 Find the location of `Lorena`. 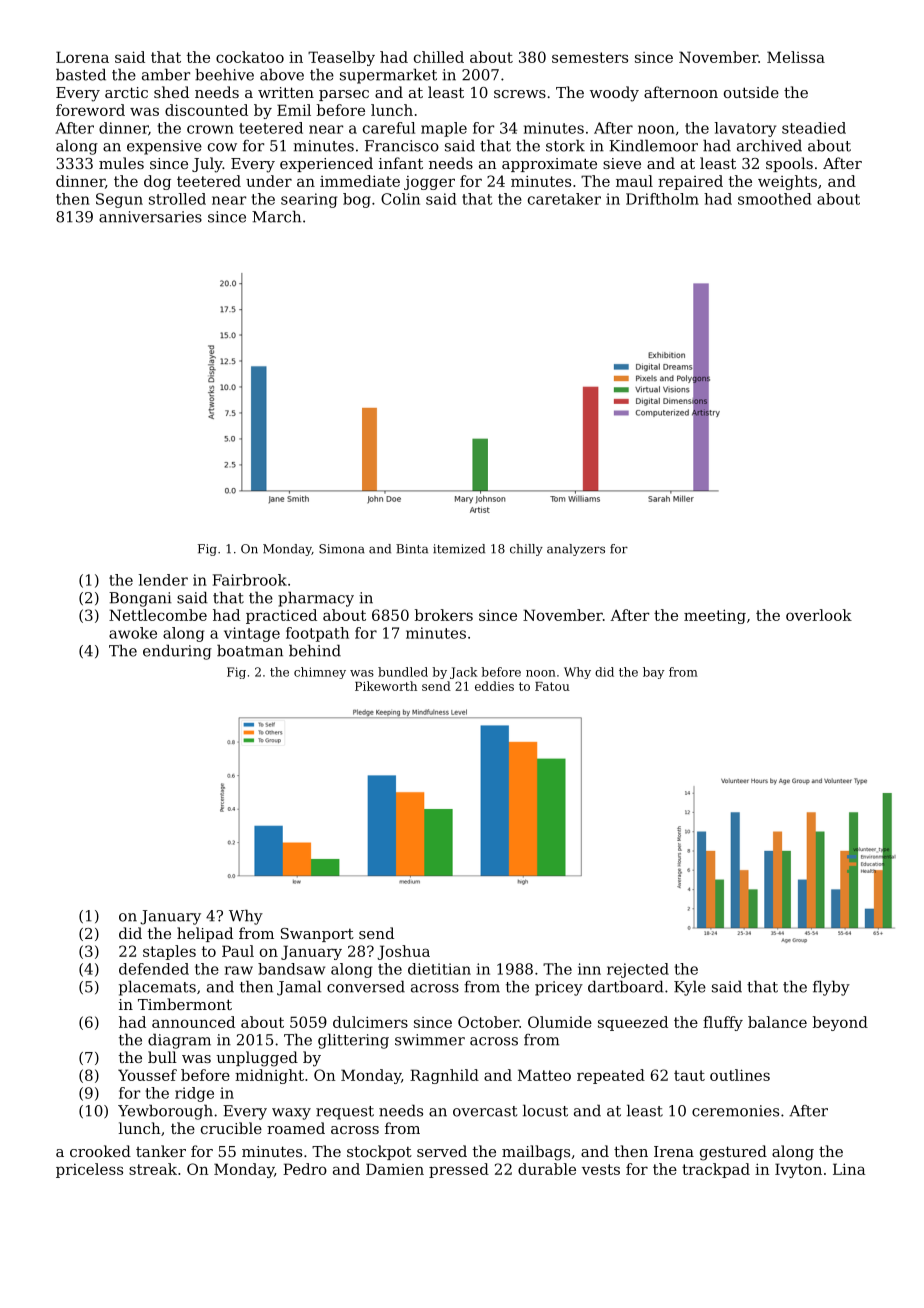

Lorena is located at coordinates (82, 57).
